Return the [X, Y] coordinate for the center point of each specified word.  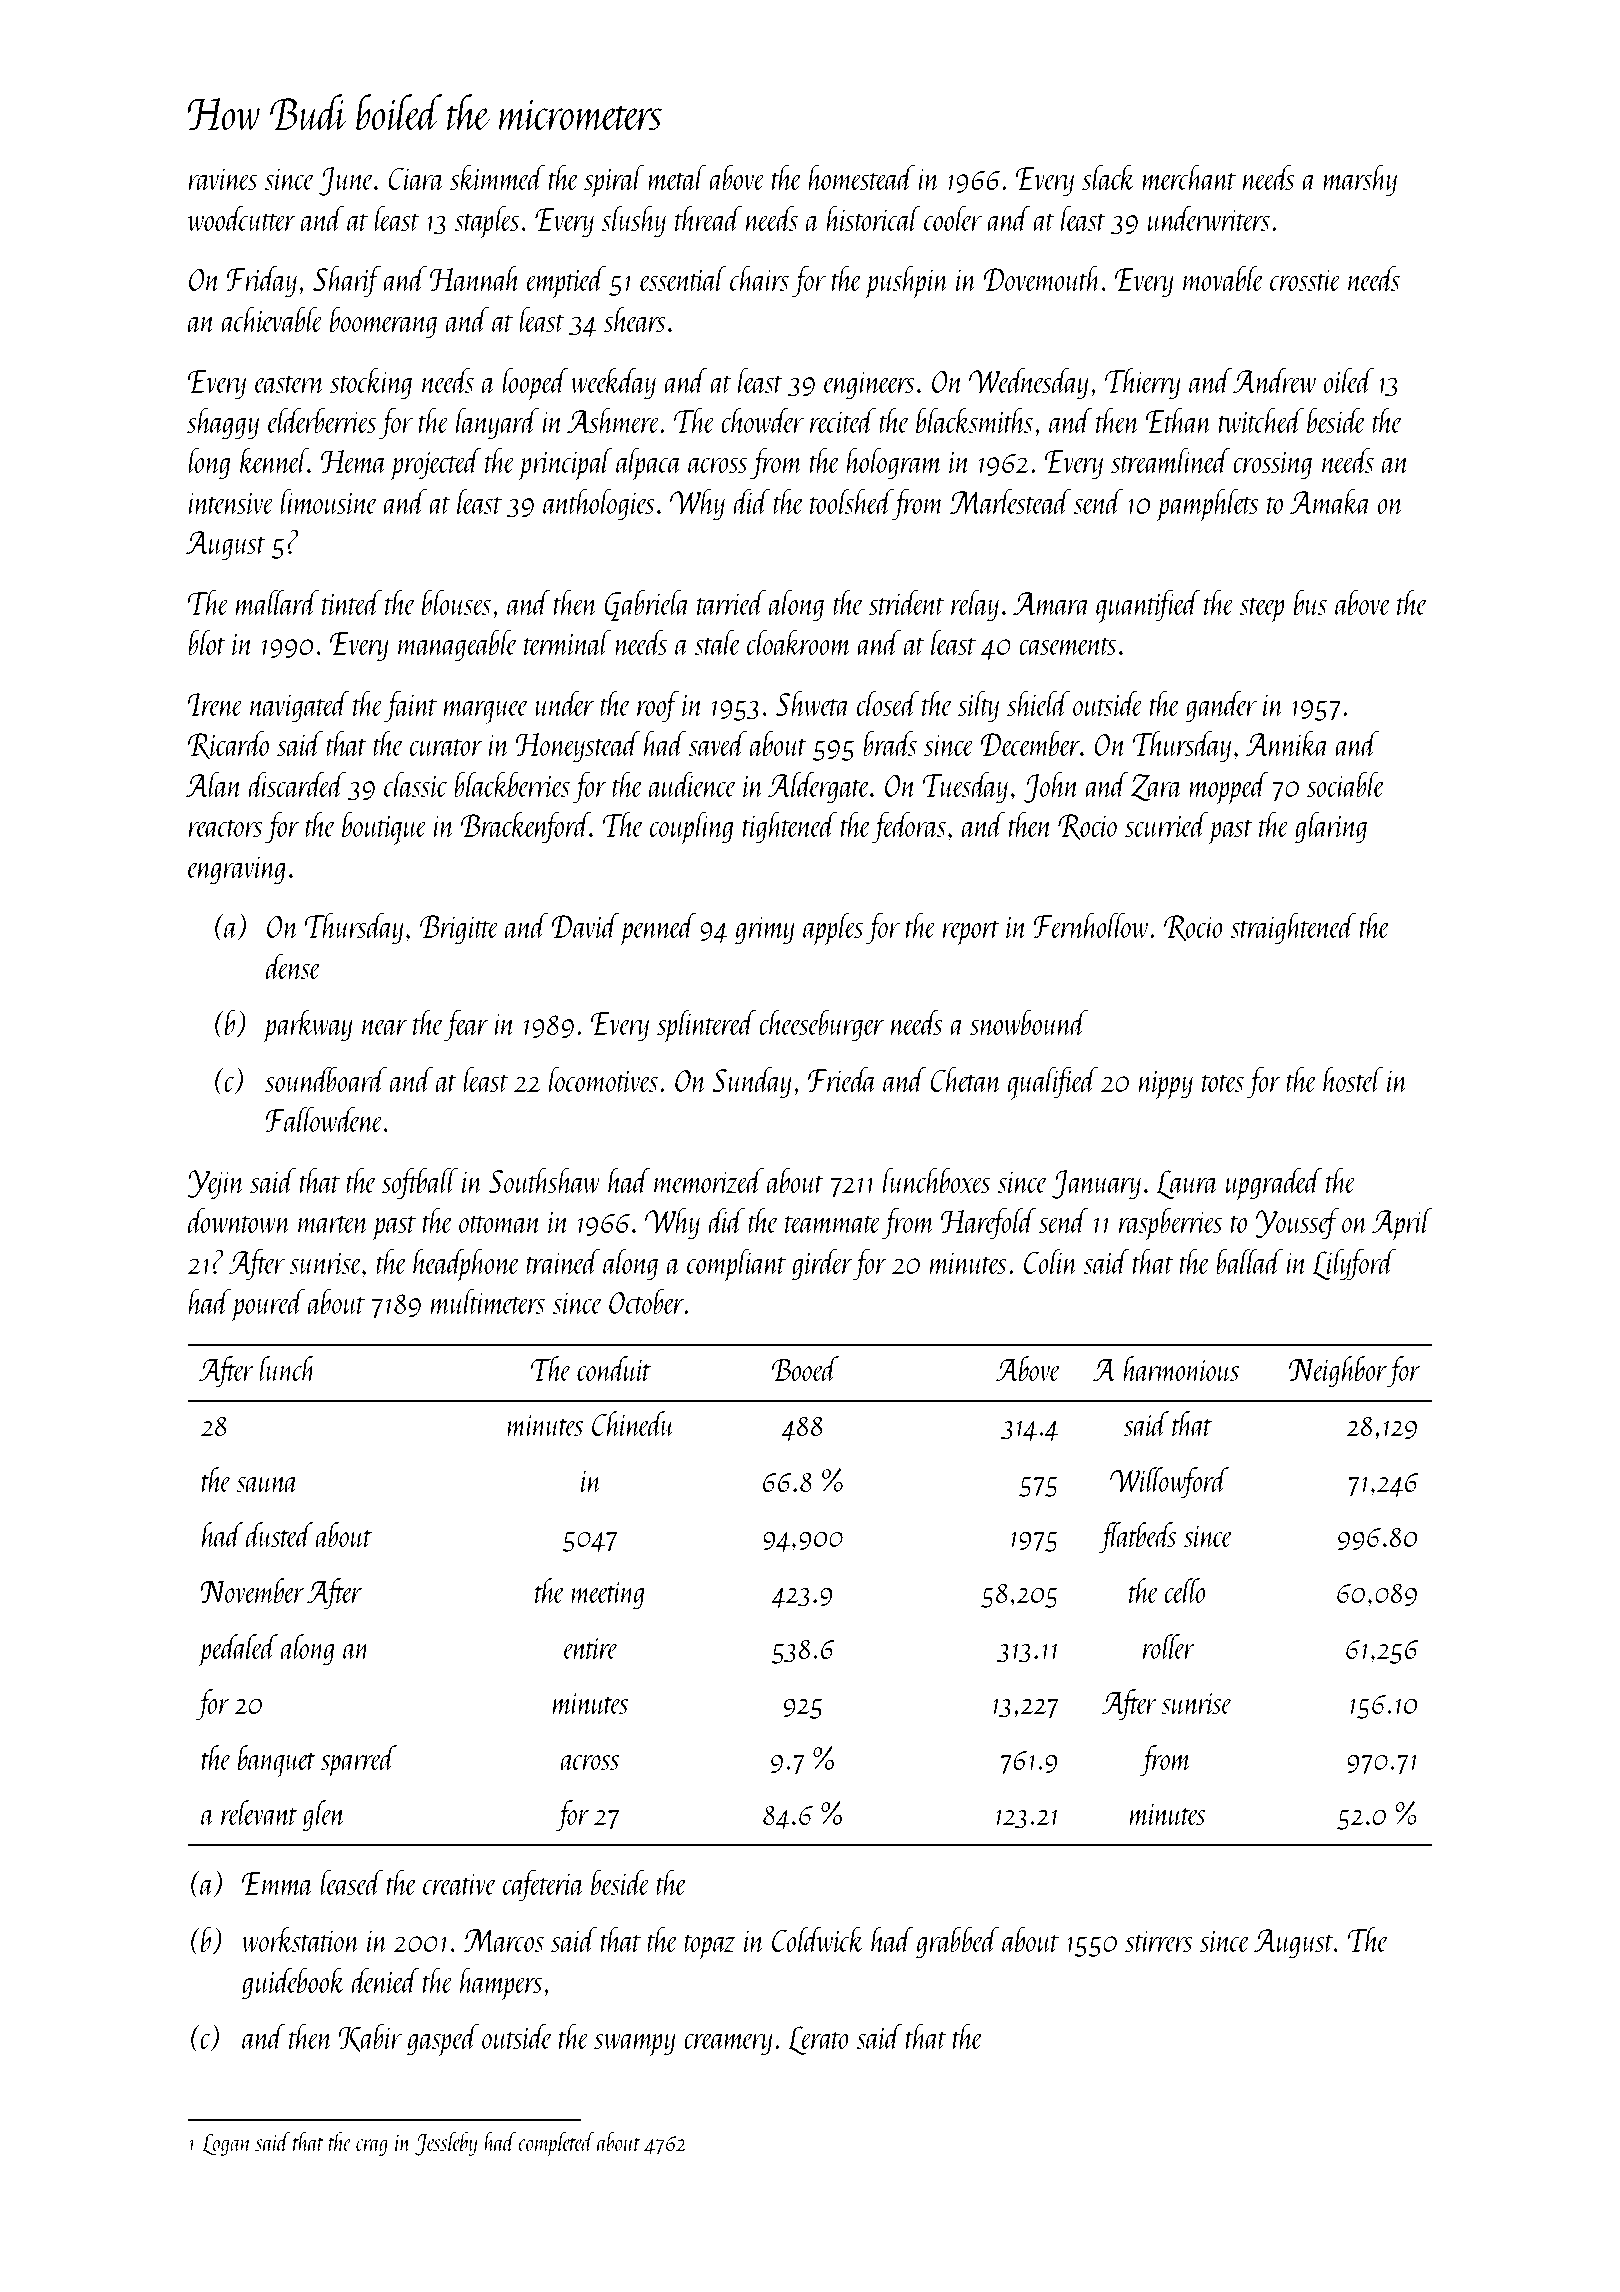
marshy [1360, 180]
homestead [861, 177]
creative [460, 1884]
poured [268, 1305]
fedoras [909, 827]
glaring [1331, 827]
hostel [1353, 1079]
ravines [222, 179]
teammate [833, 1224]
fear [466, 1025]
